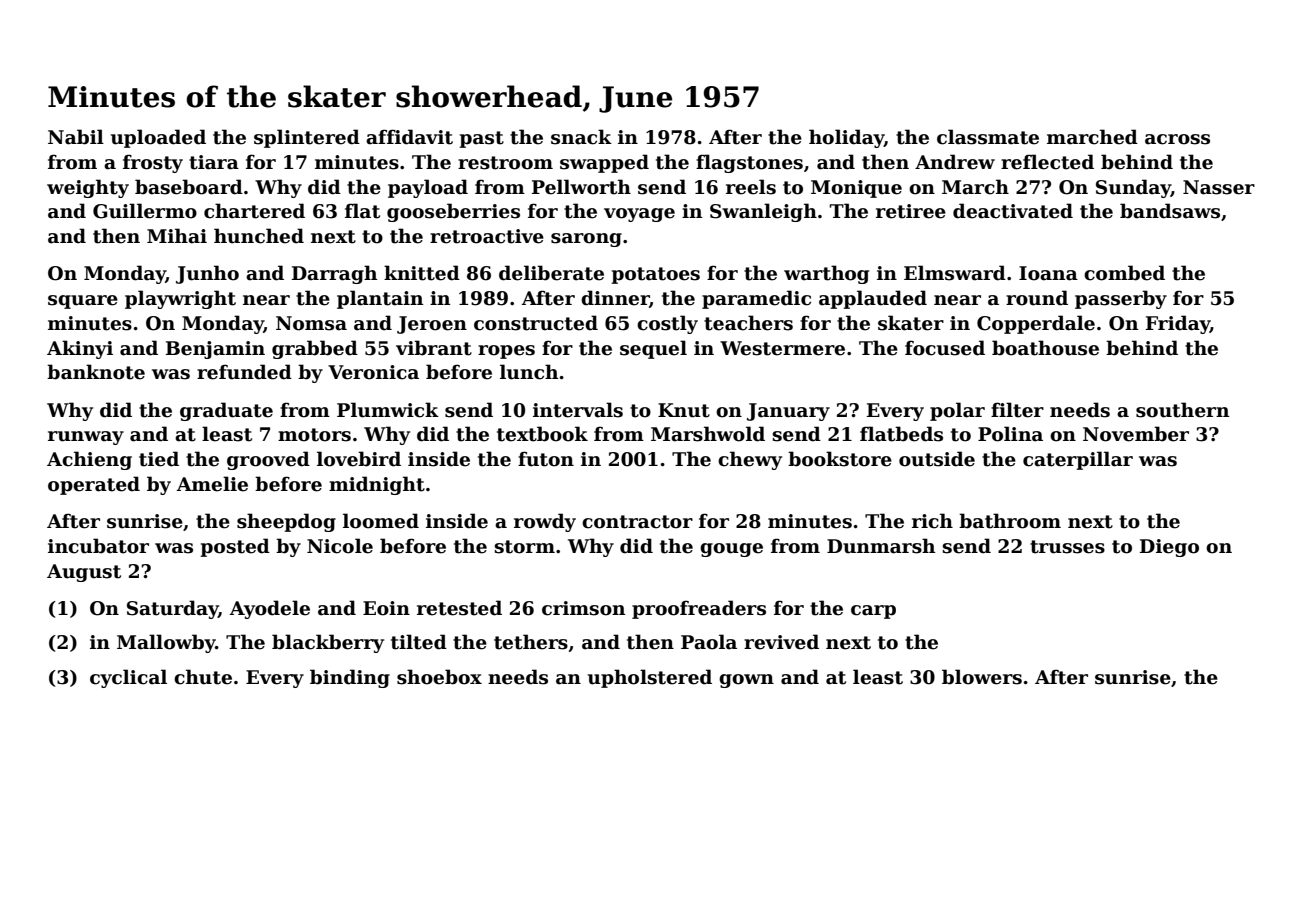 The image size is (1308, 924). What do you see at coordinates (377, 485) in the page?
I see `midnight` at bounding box center [377, 485].
